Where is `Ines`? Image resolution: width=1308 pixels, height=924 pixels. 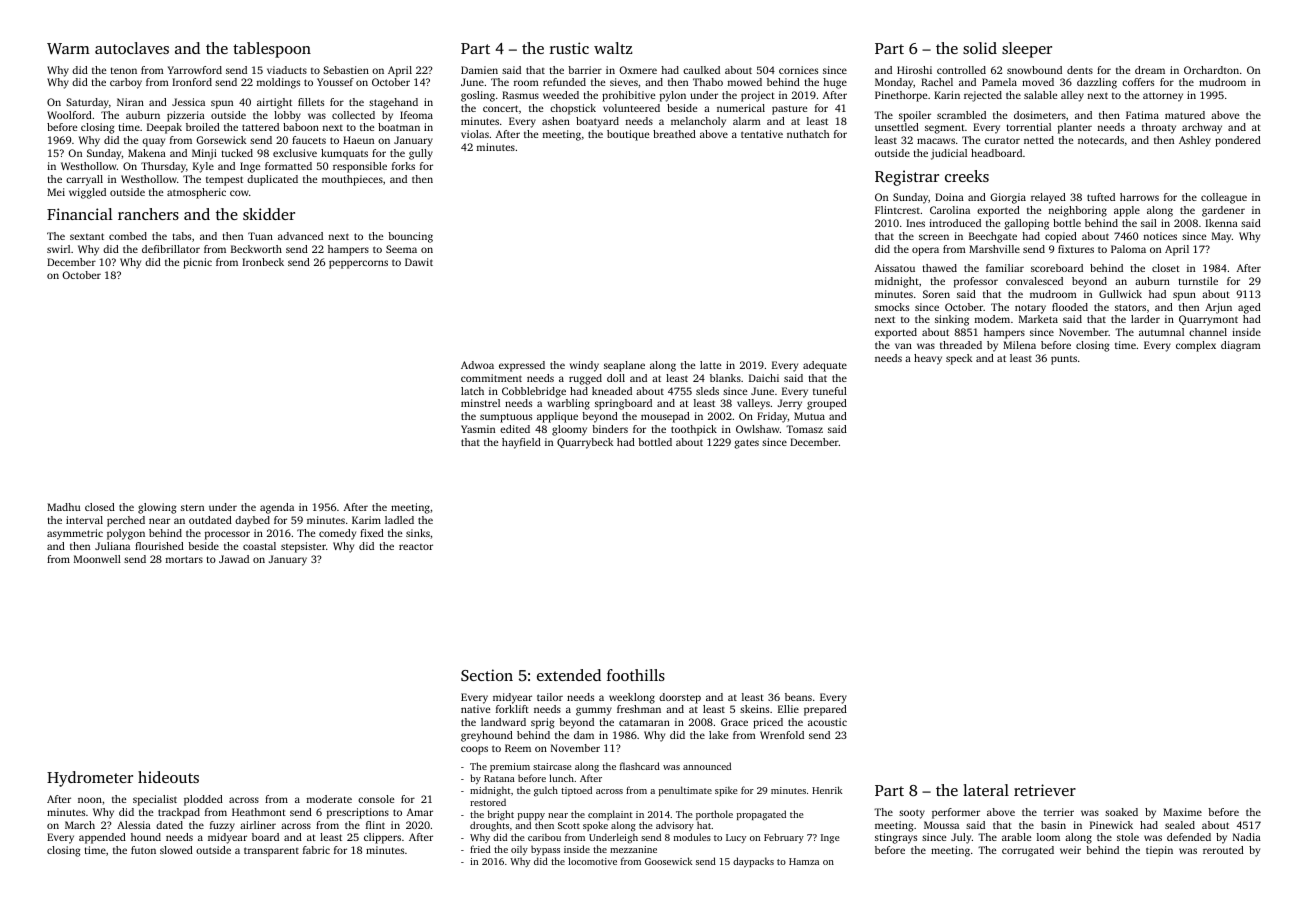 Ines is located at coordinates (915, 223).
